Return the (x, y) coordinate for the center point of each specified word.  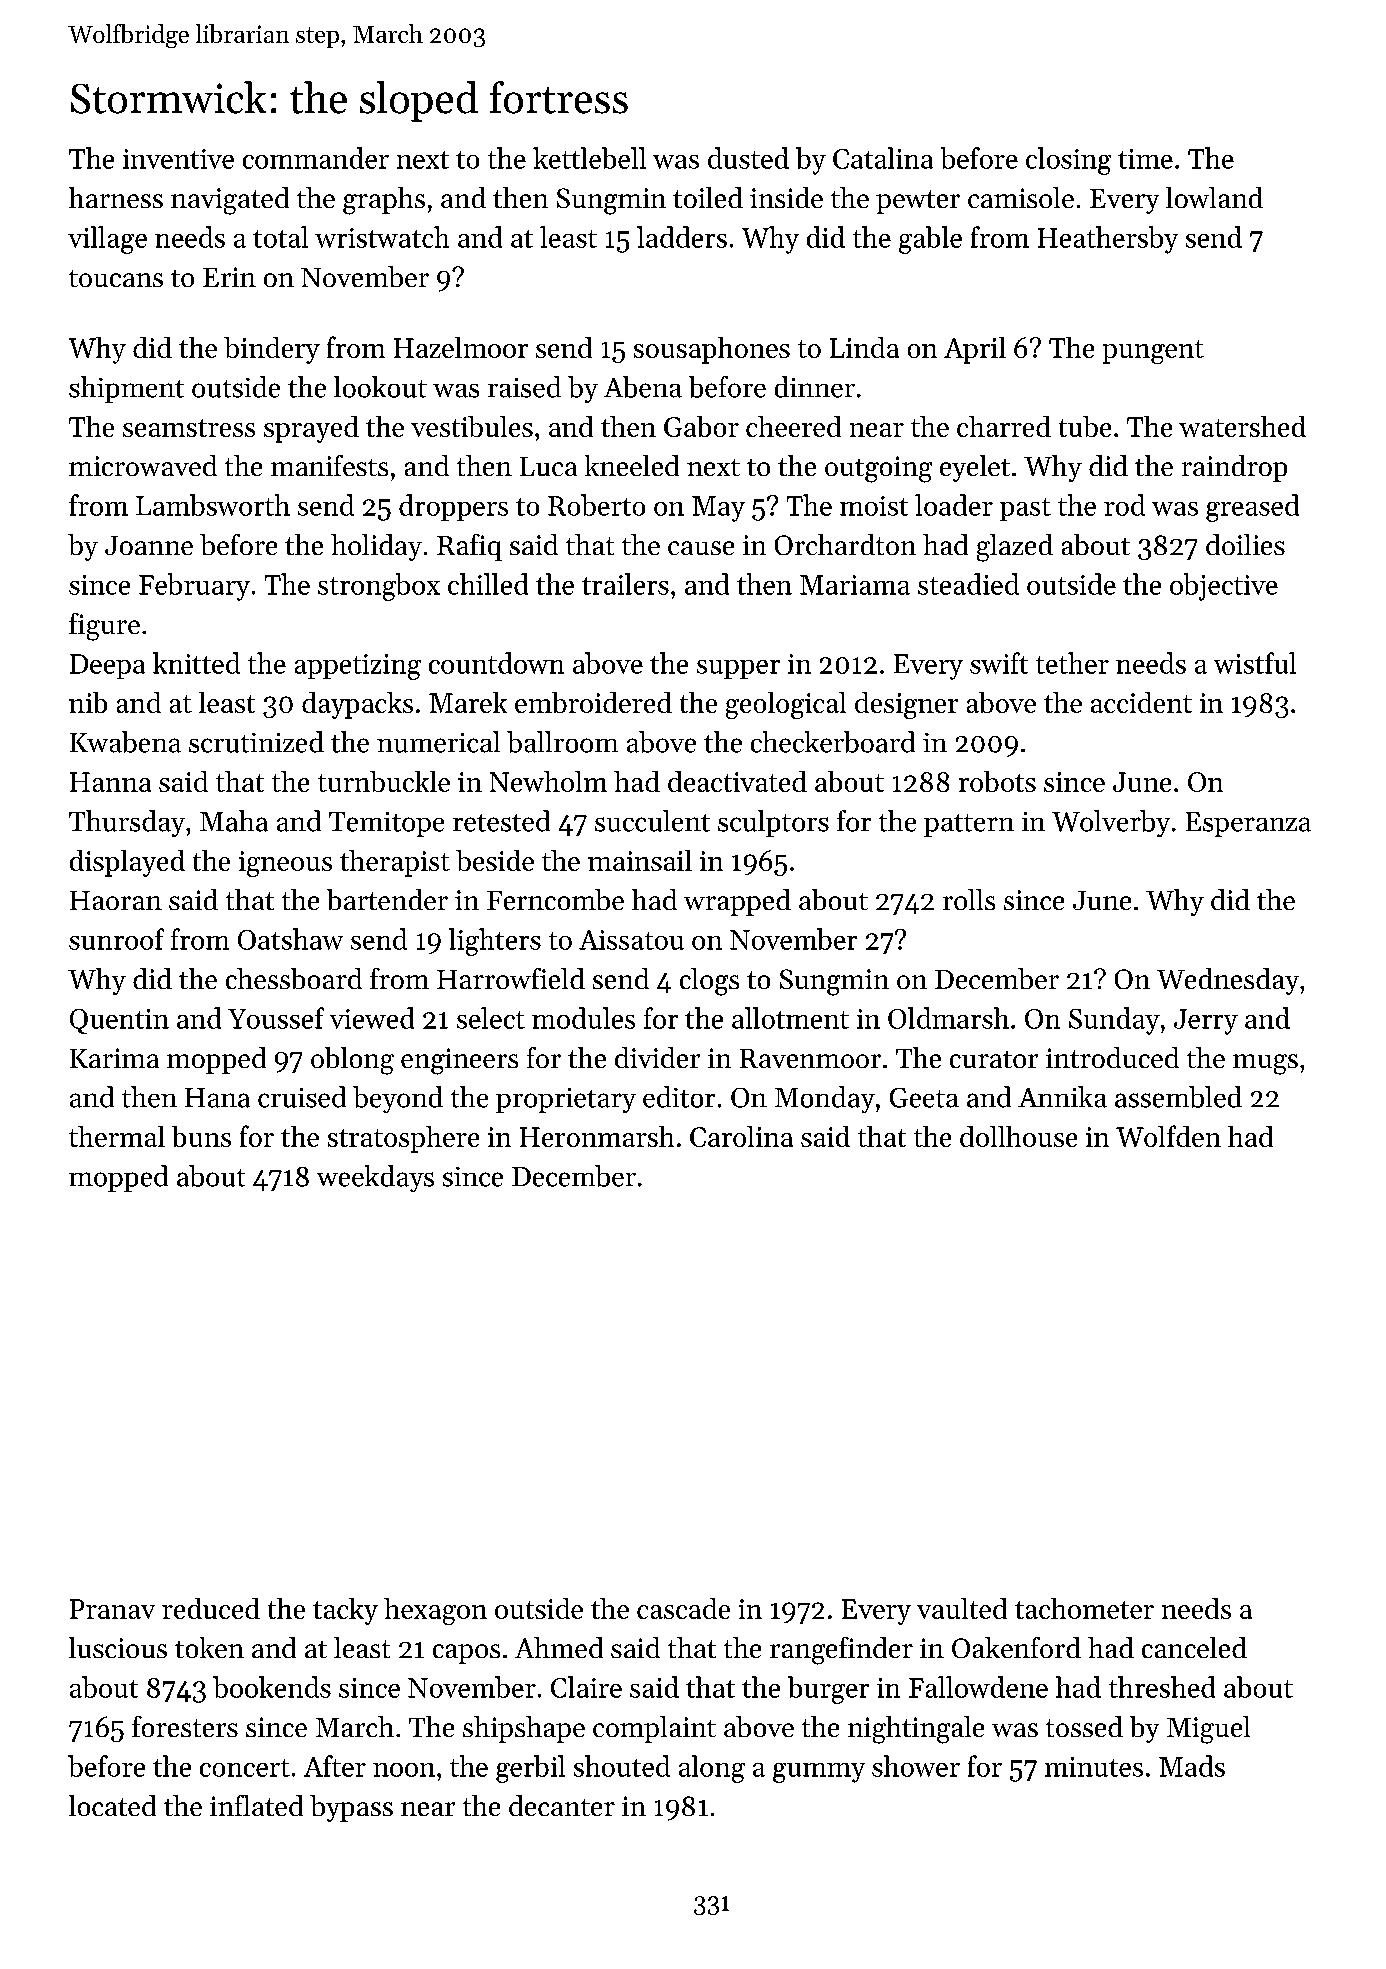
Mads (1192, 1766)
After (335, 1766)
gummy (819, 1773)
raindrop (1234, 468)
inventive (178, 159)
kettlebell (589, 158)
